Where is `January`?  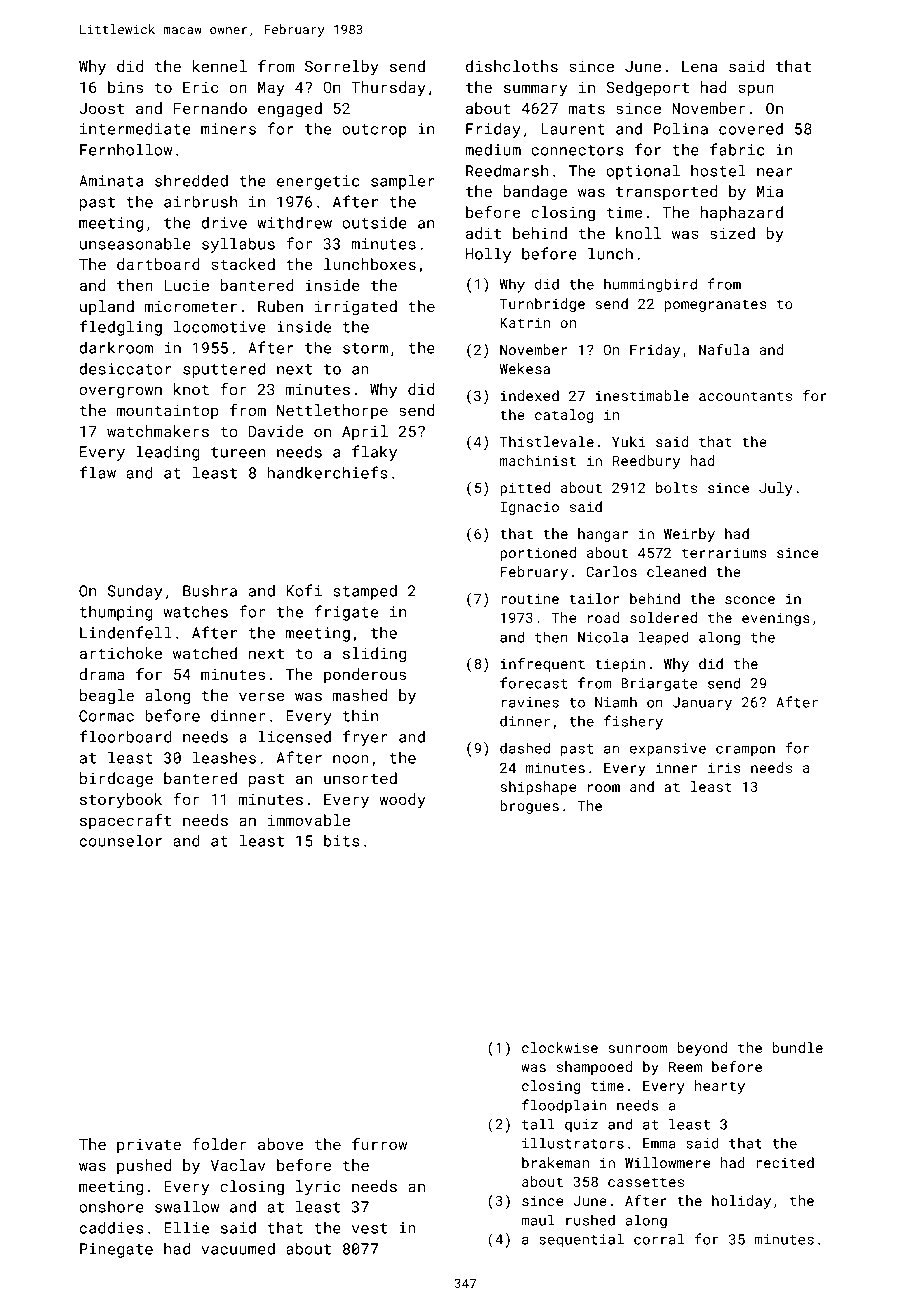
January is located at coordinates (702, 704).
